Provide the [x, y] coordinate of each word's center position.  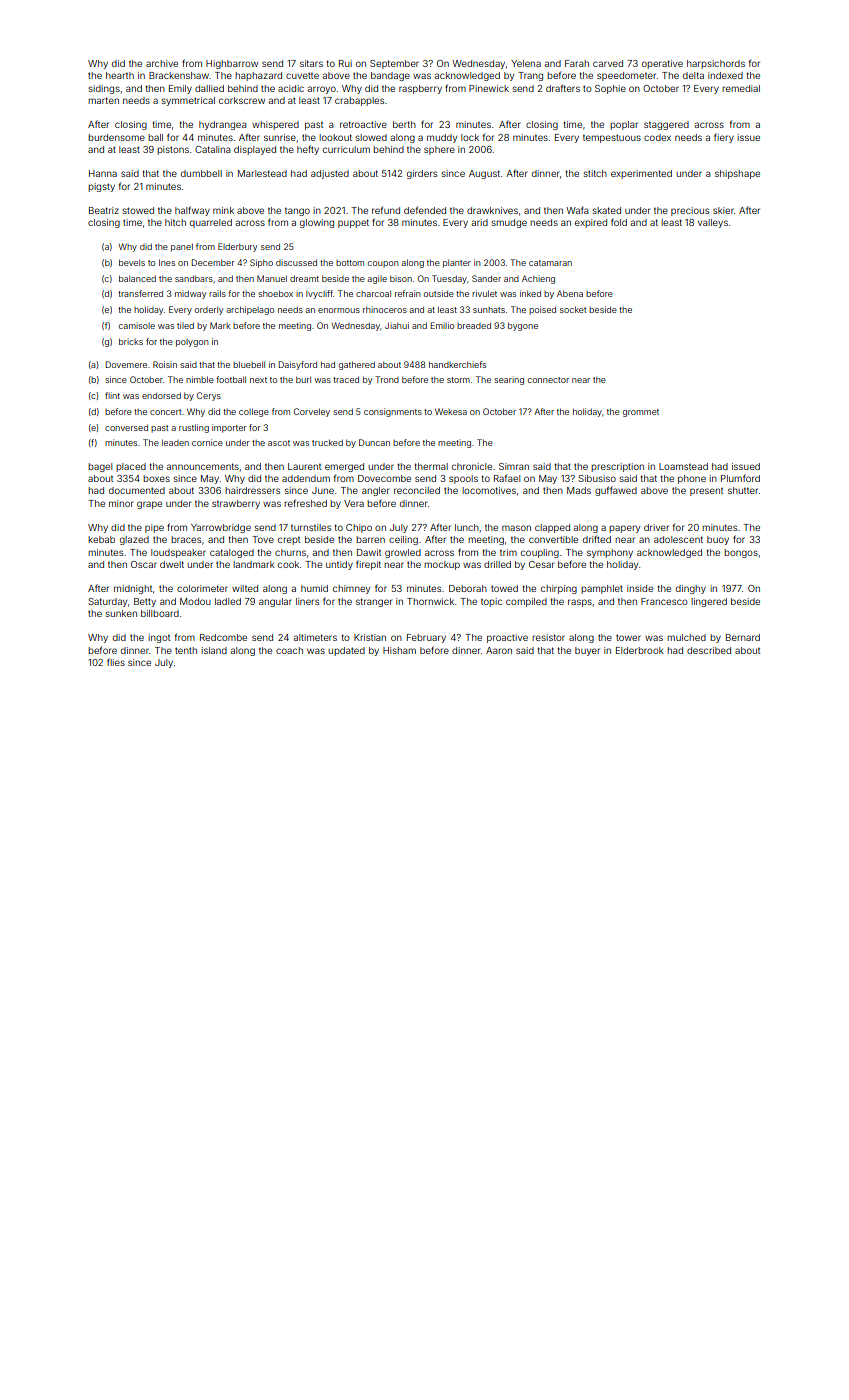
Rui [345, 63]
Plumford [740, 478]
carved [608, 63]
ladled [228, 601]
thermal [431, 466]
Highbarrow [232, 64]
